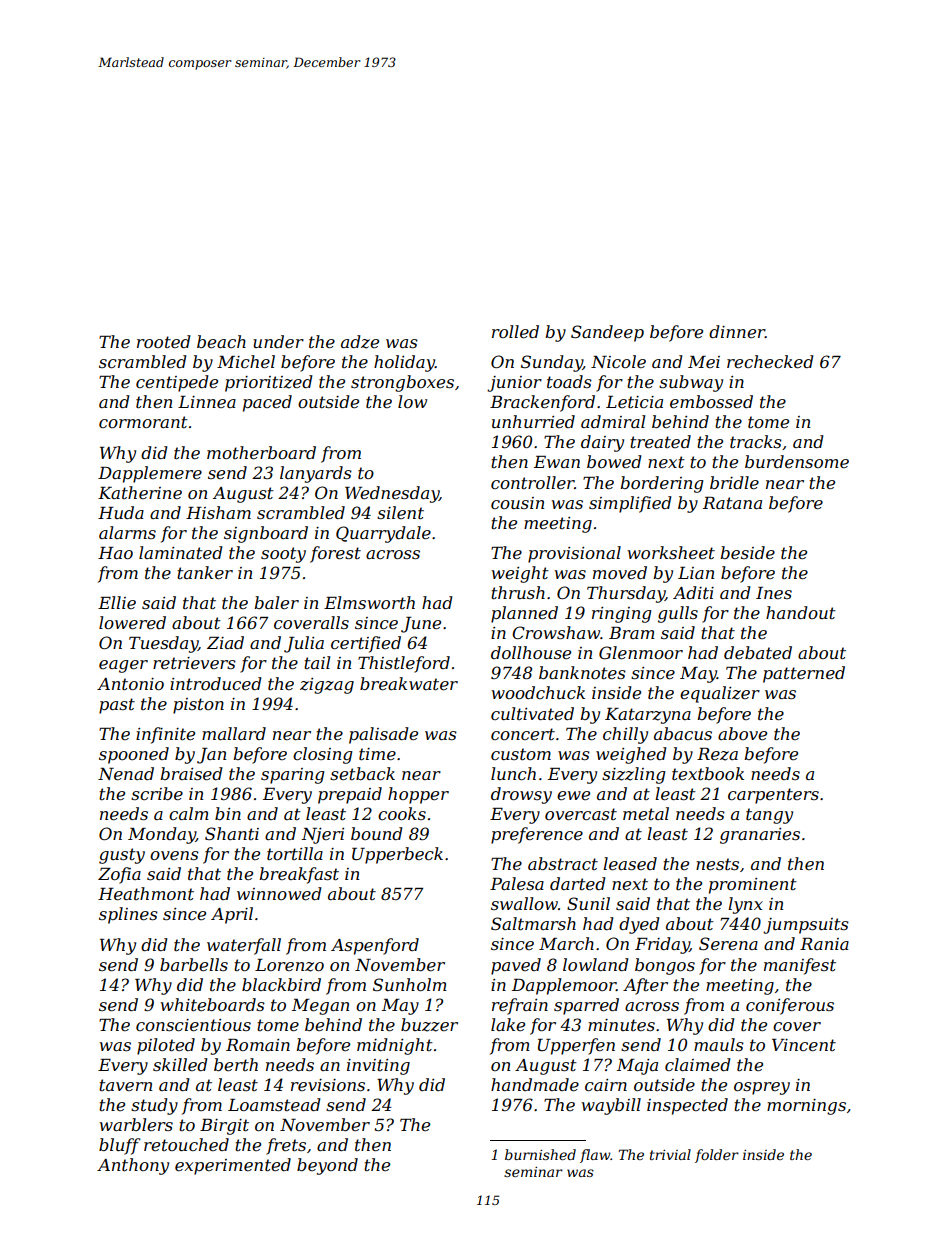 Image resolution: width=952 pixels, height=1233 pixels. I want to click on weight, so click(520, 574).
